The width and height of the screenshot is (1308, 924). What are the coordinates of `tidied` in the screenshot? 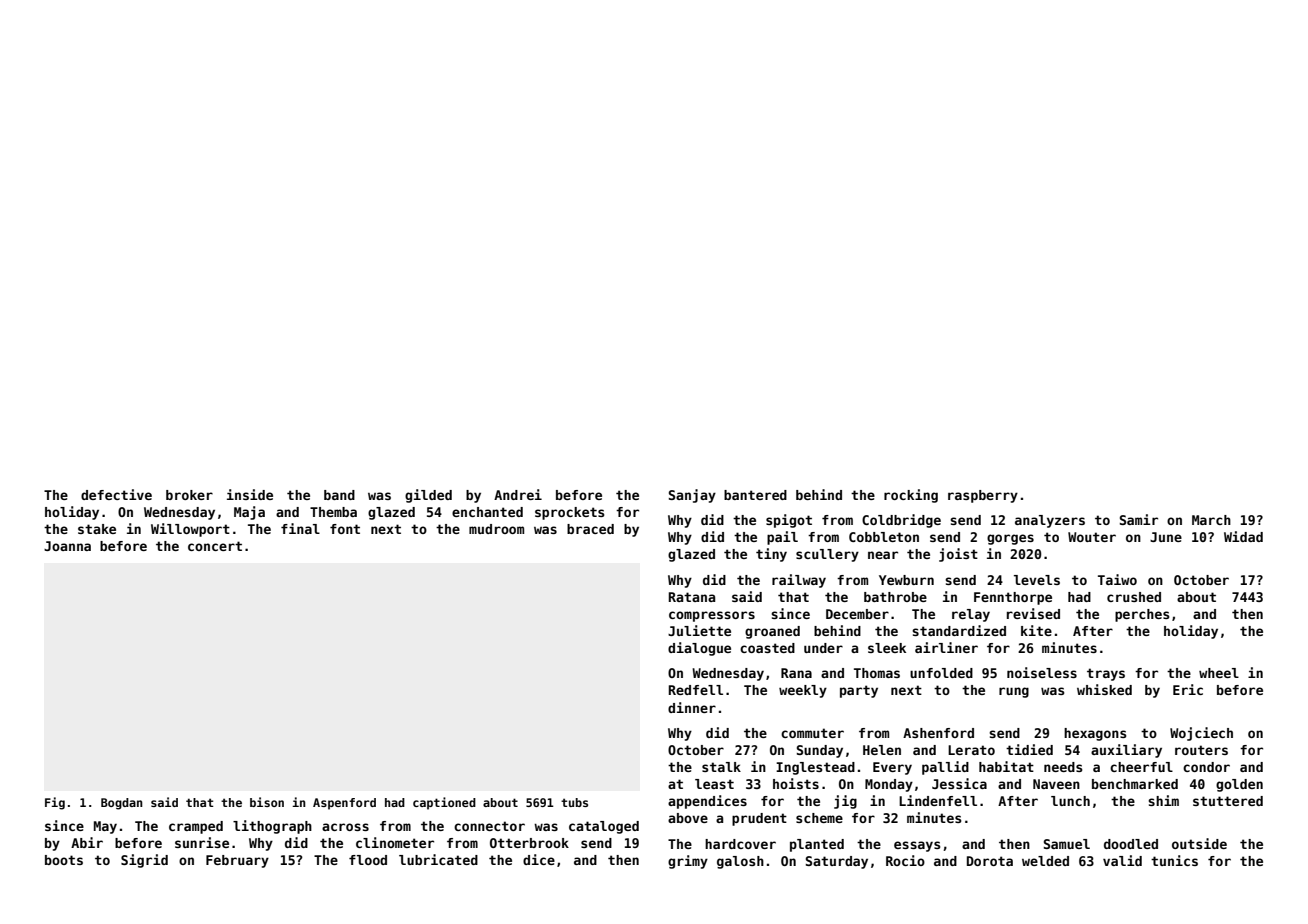 It's located at (1029, 749).
